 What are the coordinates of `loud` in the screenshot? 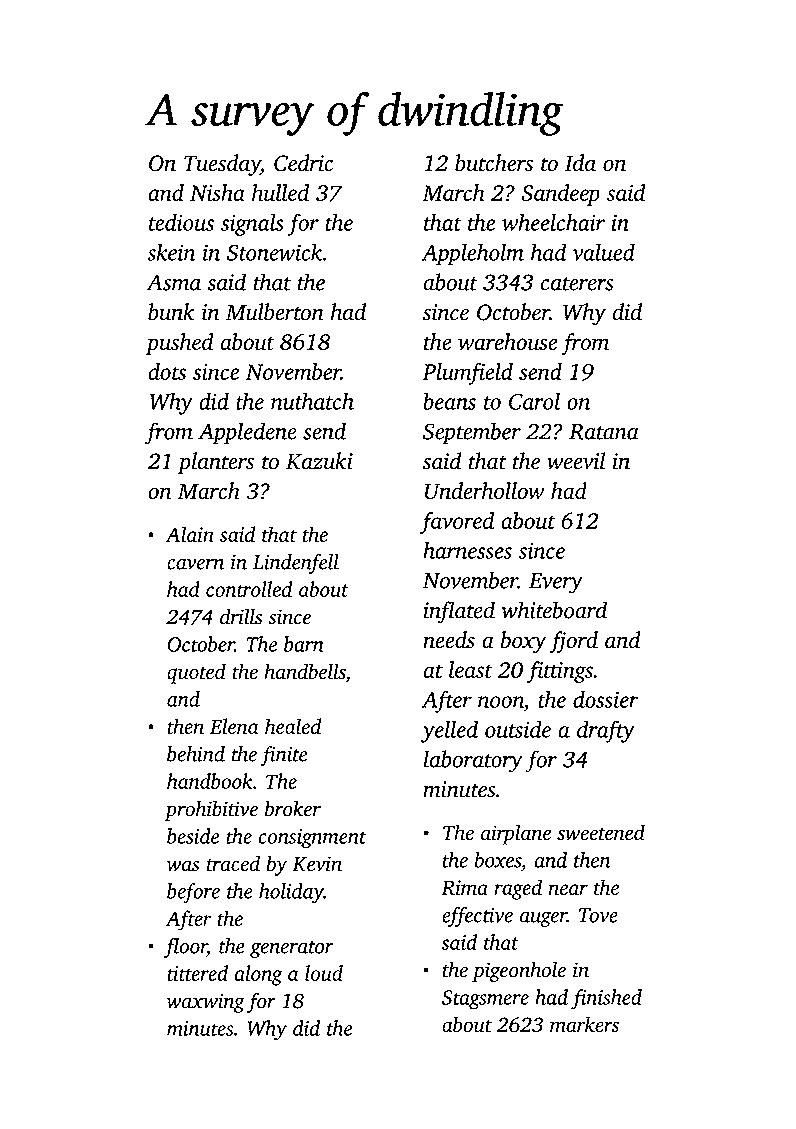 It's located at (324, 973).
